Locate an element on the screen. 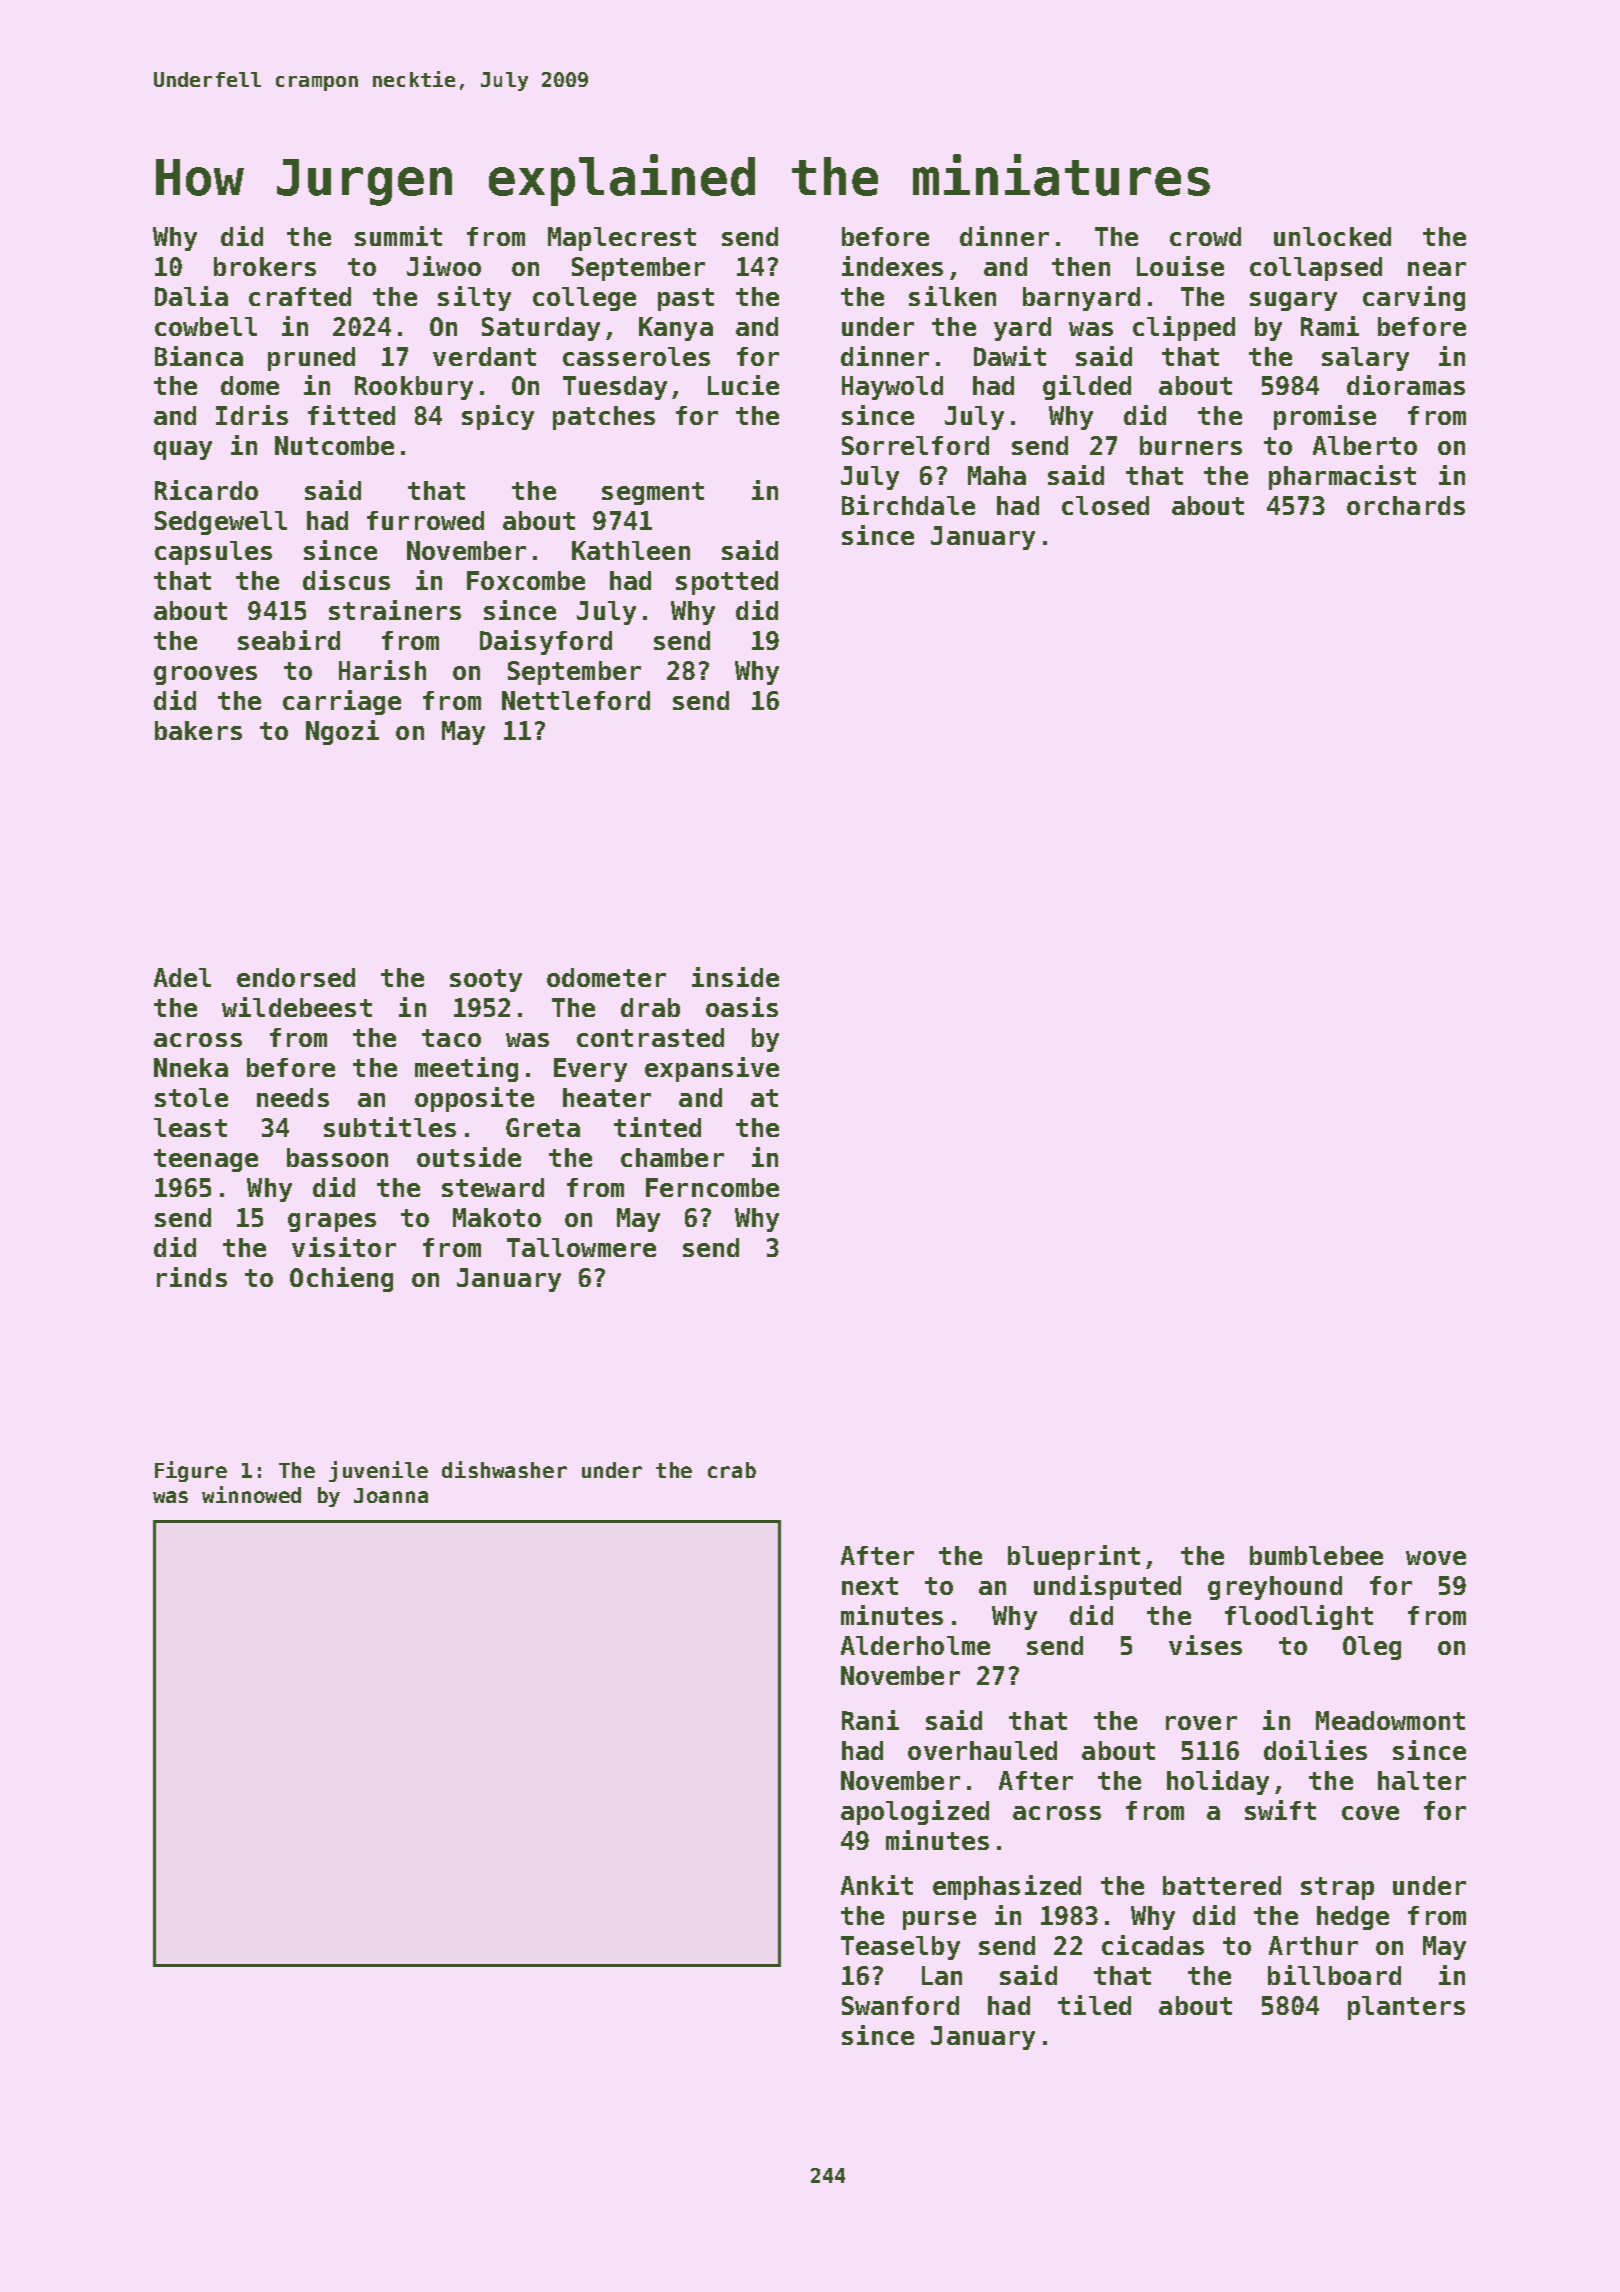 The width and height of the screenshot is (1620, 2292). silty is located at coordinates (474, 298).
